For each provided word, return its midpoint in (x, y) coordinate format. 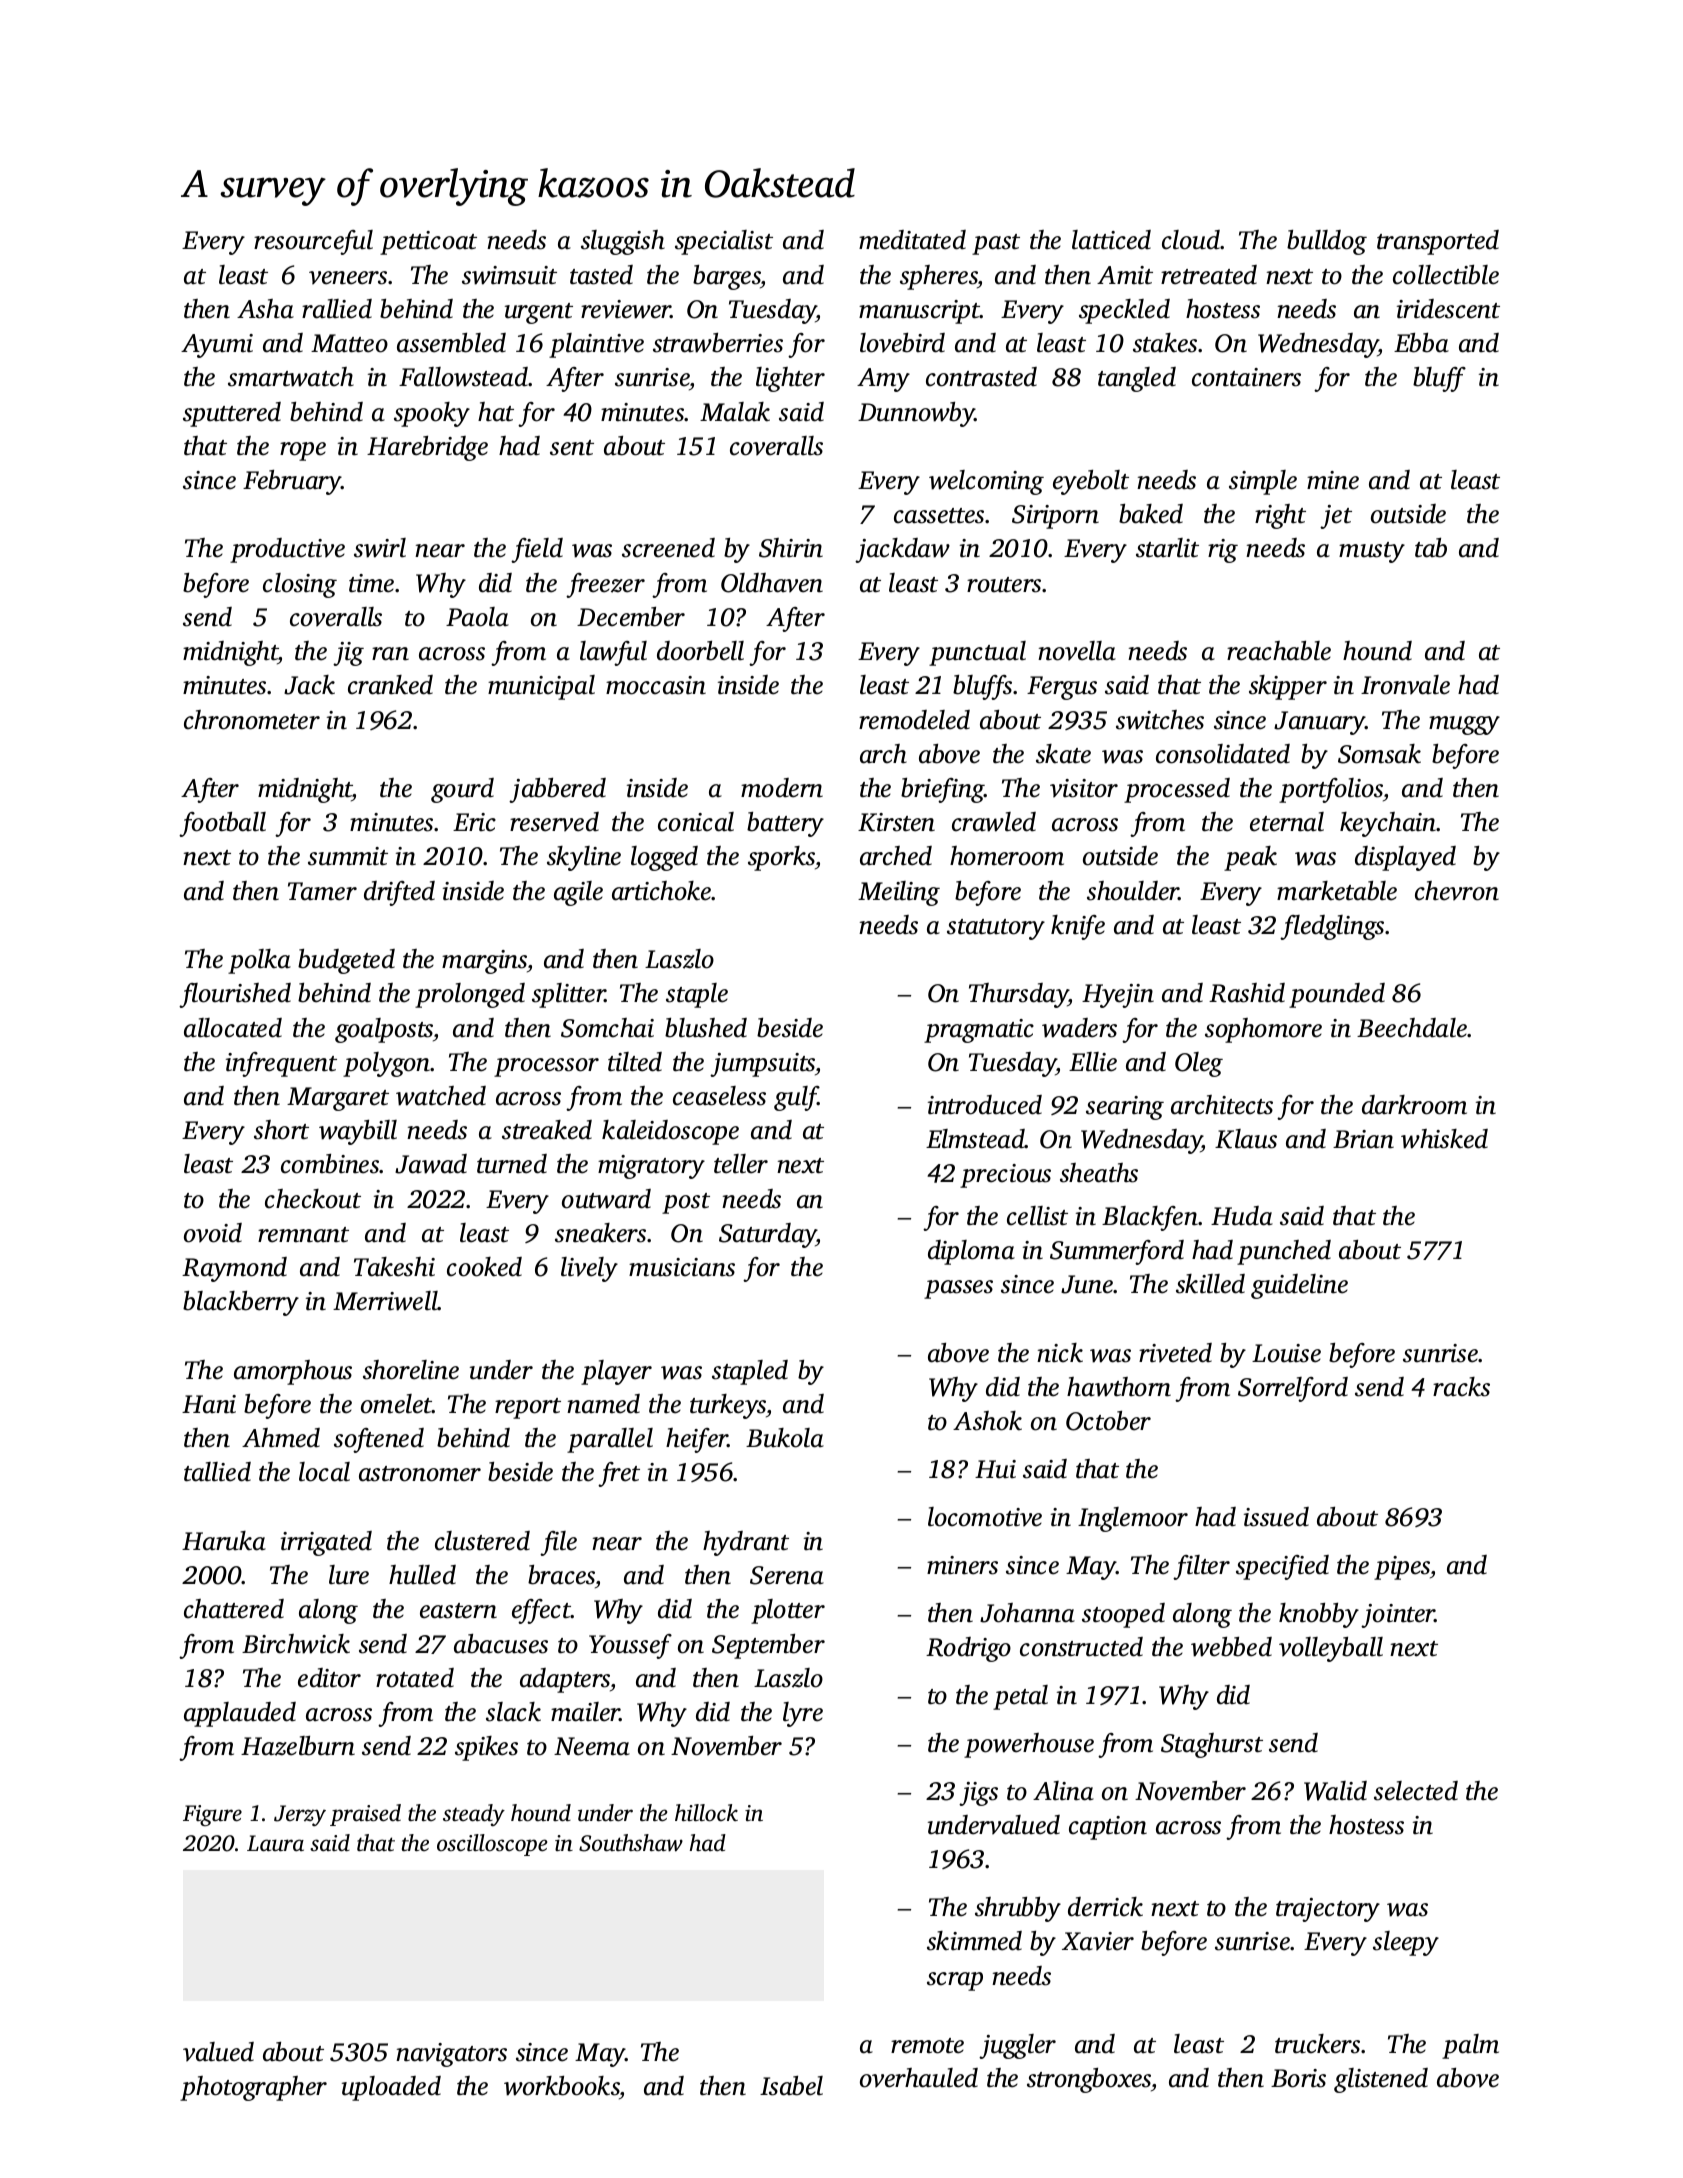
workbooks (562, 2087)
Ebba (1421, 343)
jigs (978, 1794)
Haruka (224, 1541)
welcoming (986, 482)
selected (1416, 1791)
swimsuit (509, 275)
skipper (1288, 687)
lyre (803, 1714)
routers (1004, 585)
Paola (477, 617)
